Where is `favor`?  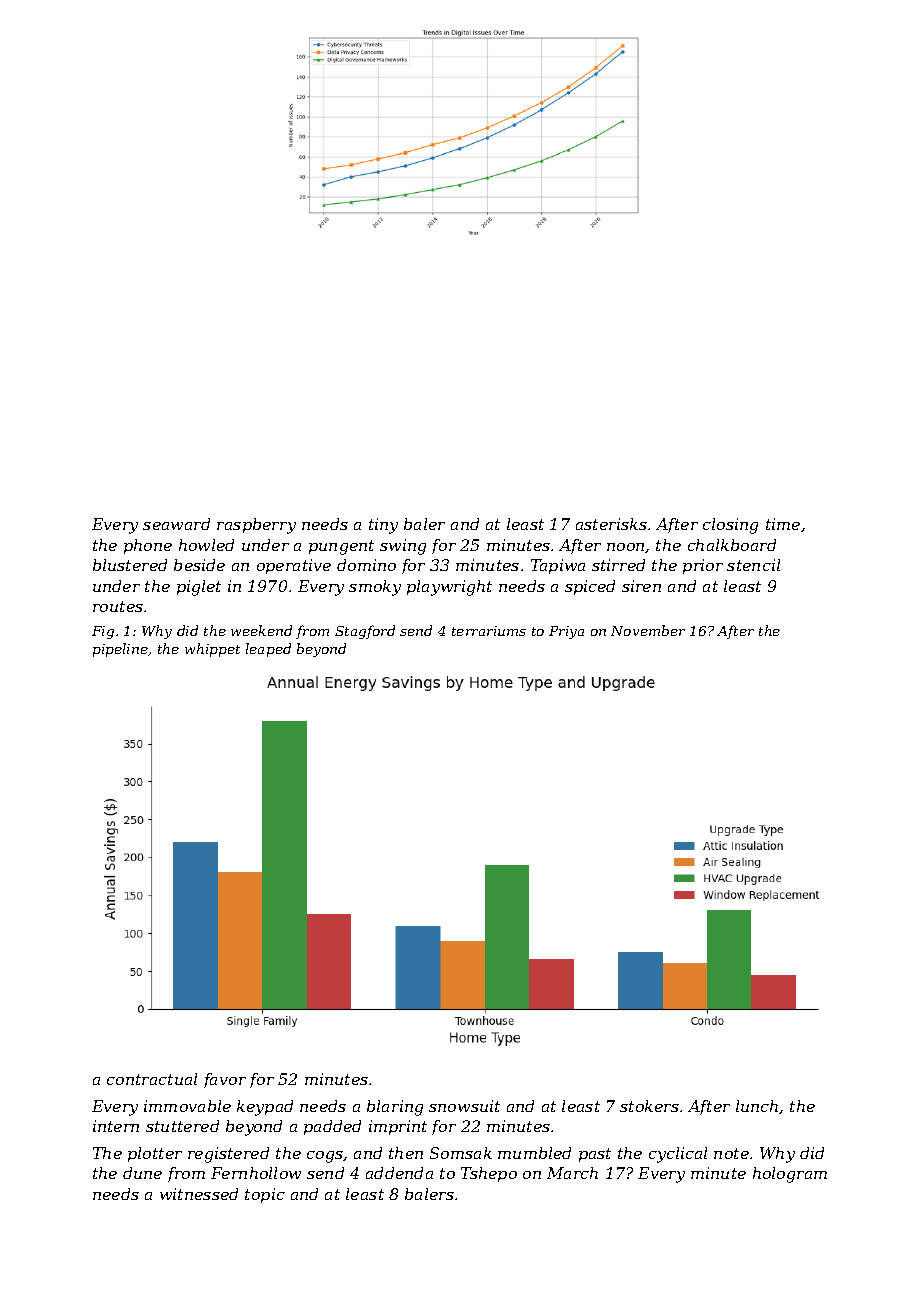 favor is located at coordinates (225, 1080).
